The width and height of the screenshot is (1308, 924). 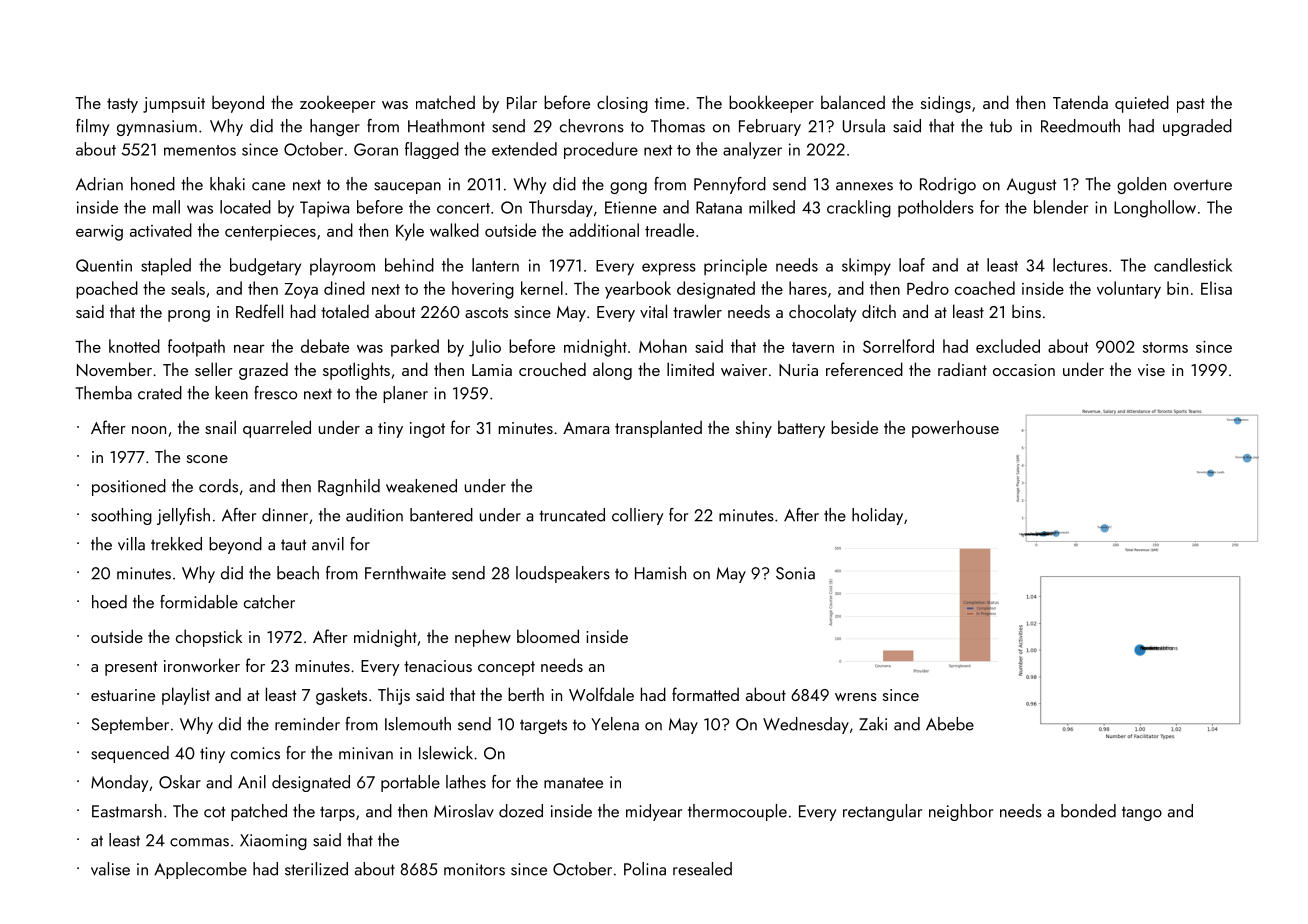 What do you see at coordinates (950, 724) in the screenshot?
I see `Abebe` at bounding box center [950, 724].
